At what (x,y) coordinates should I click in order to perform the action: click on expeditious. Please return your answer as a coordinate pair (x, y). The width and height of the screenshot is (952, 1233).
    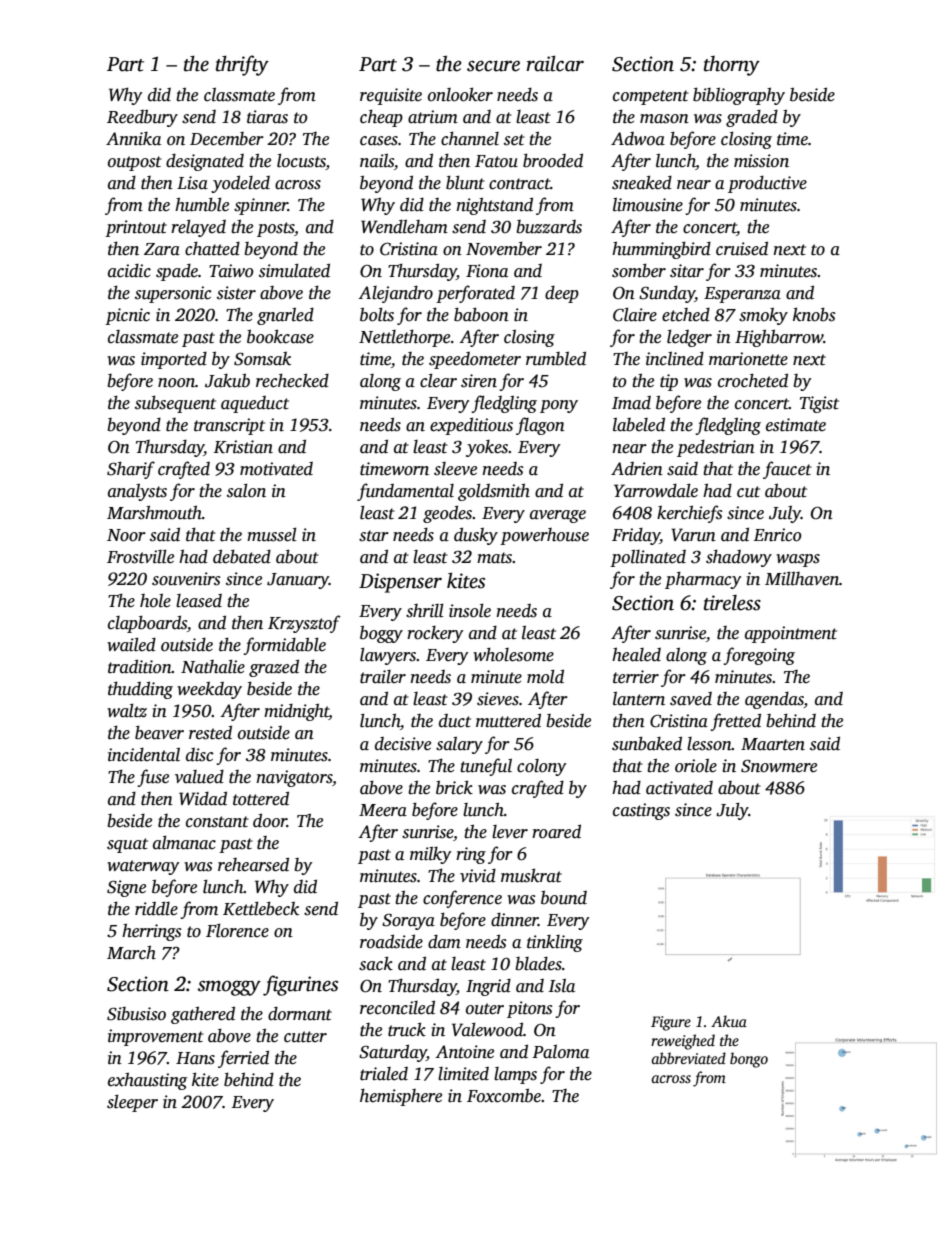
    Looking at the image, I should click on (471, 426).
